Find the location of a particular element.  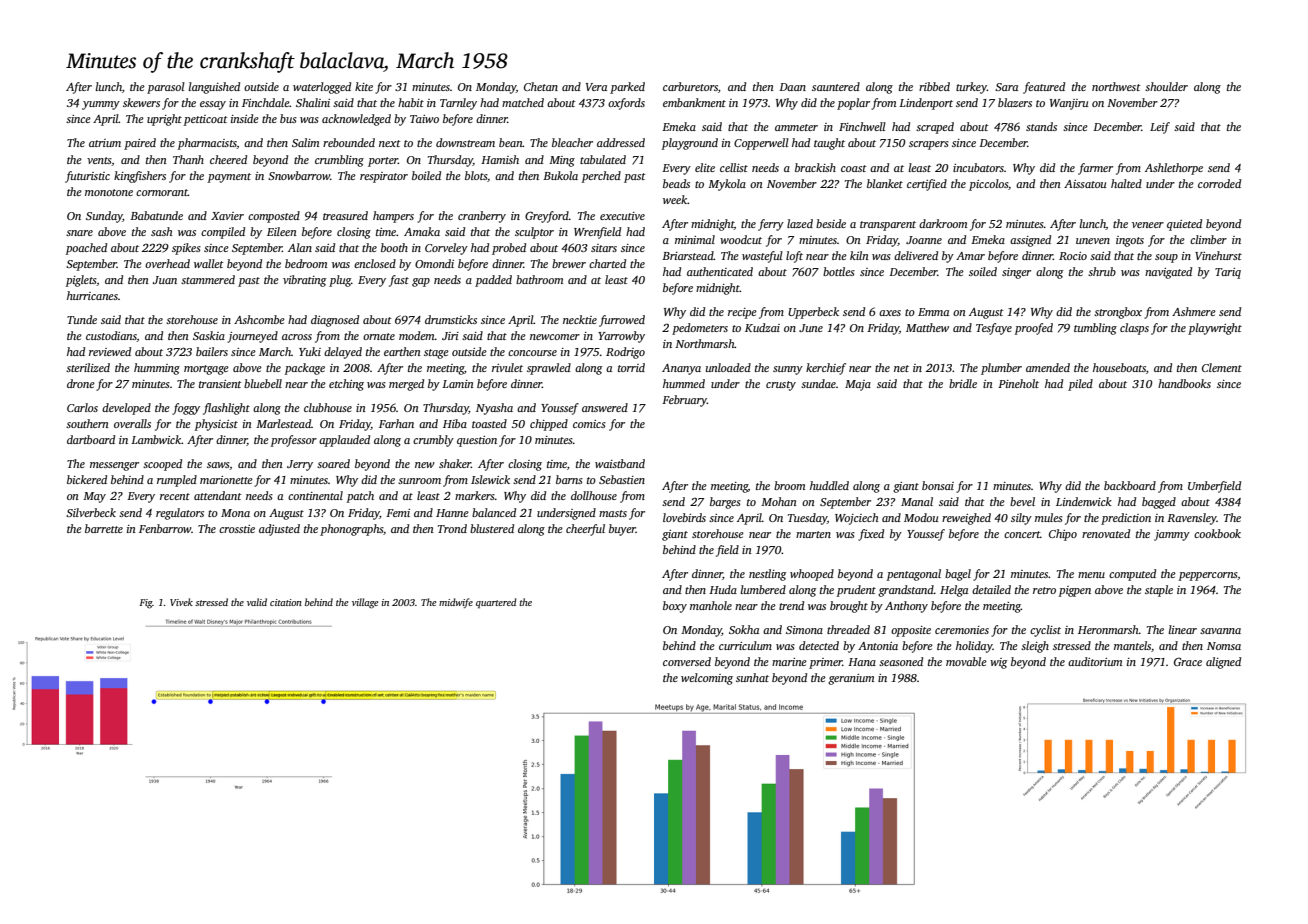

parasol is located at coordinates (166, 88).
